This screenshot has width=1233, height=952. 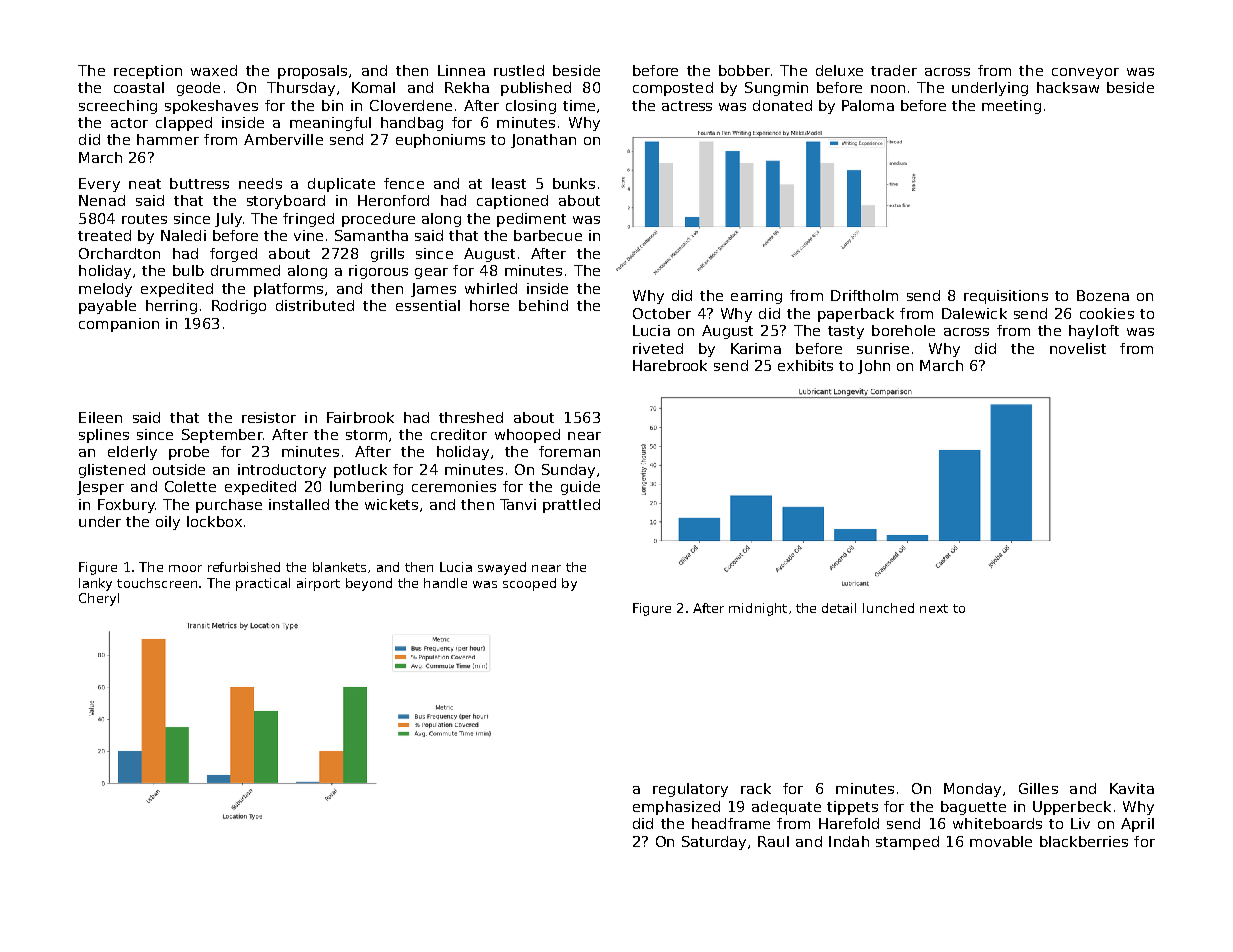 I want to click on bulb, so click(x=188, y=270).
